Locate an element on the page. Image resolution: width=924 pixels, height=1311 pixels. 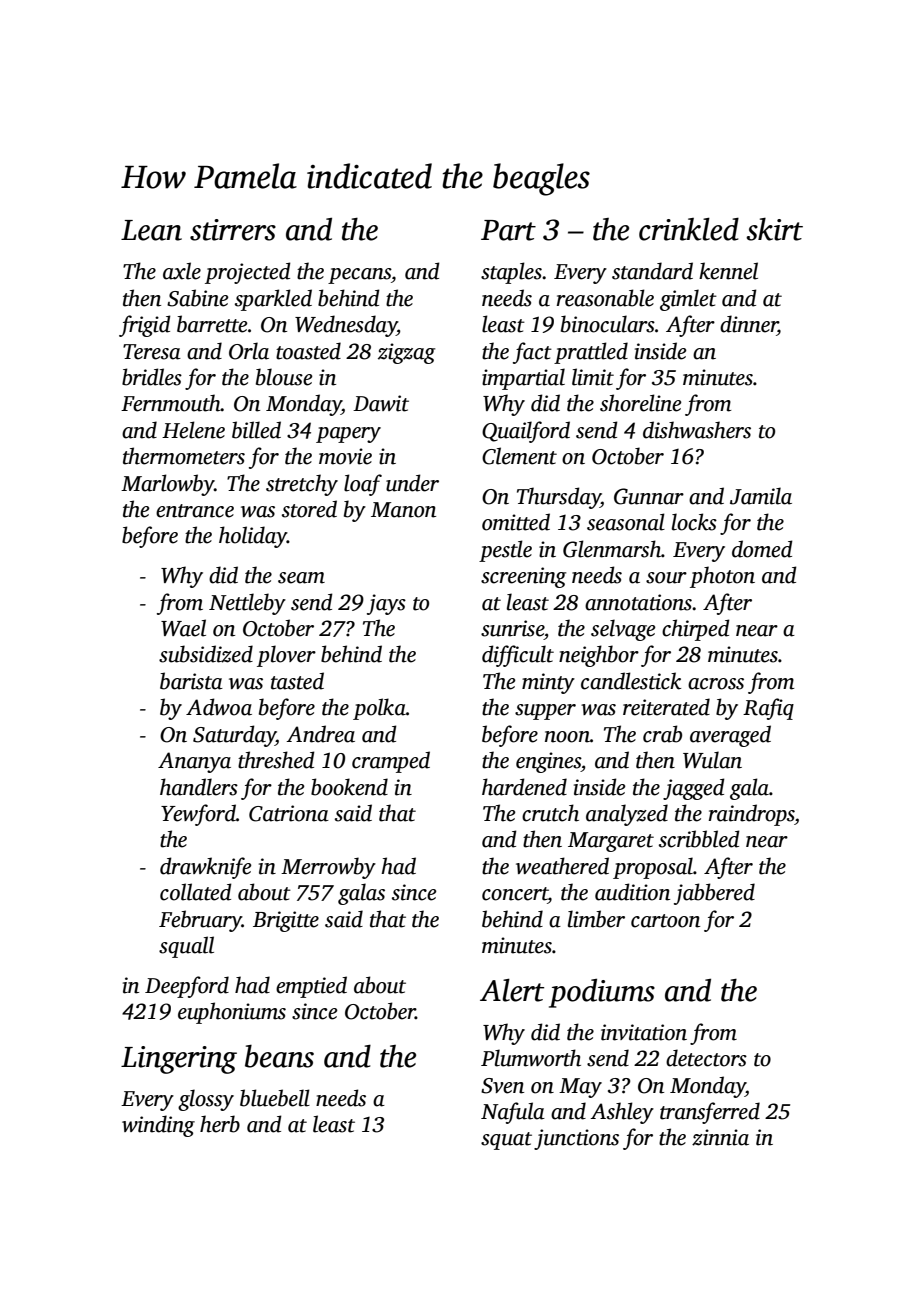
pecans is located at coordinates (359, 276).
